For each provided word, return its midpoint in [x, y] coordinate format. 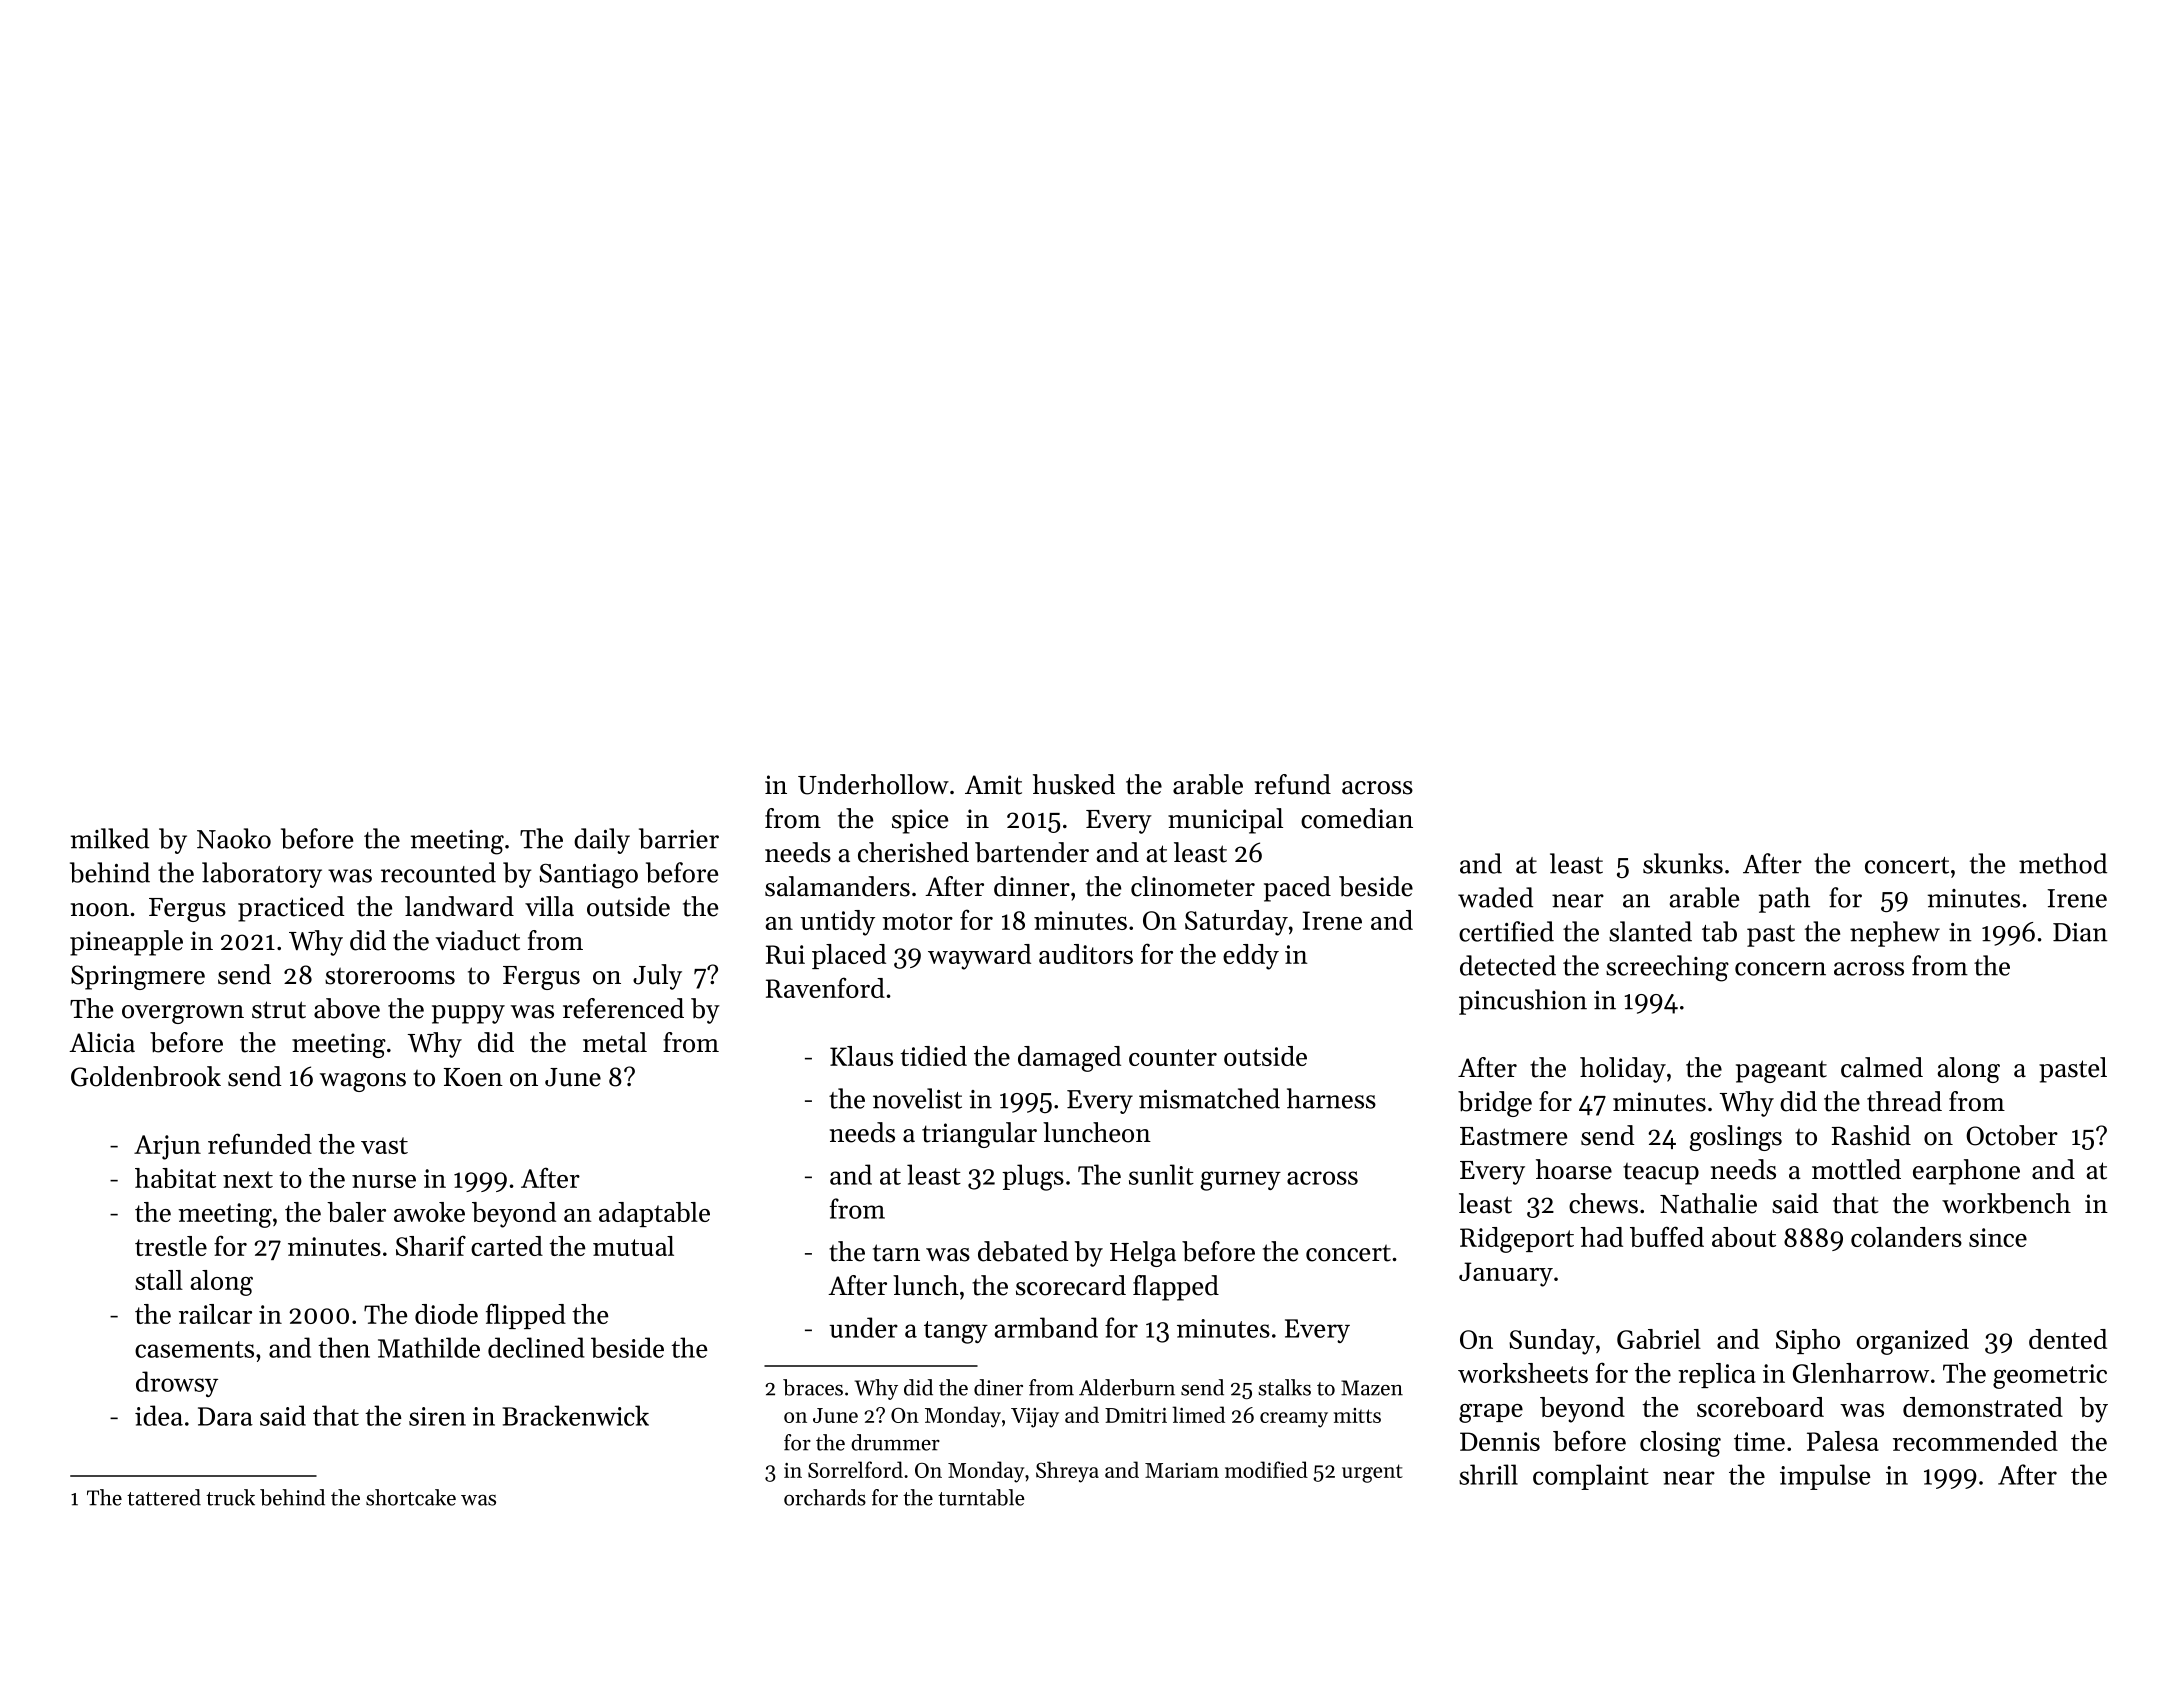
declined [536, 1347]
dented [2068, 1339]
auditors [1086, 954]
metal [615, 1042]
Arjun [167, 1147]
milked [109, 838]
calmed [1882, 1067]
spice [920, 821]
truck [230, 1497]
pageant [1781, 1072]
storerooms [390, 976]
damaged [1069, 1059]
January [1506, 1274]
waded [1495, 897]
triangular [979, 1135]
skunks [1683, 863]
